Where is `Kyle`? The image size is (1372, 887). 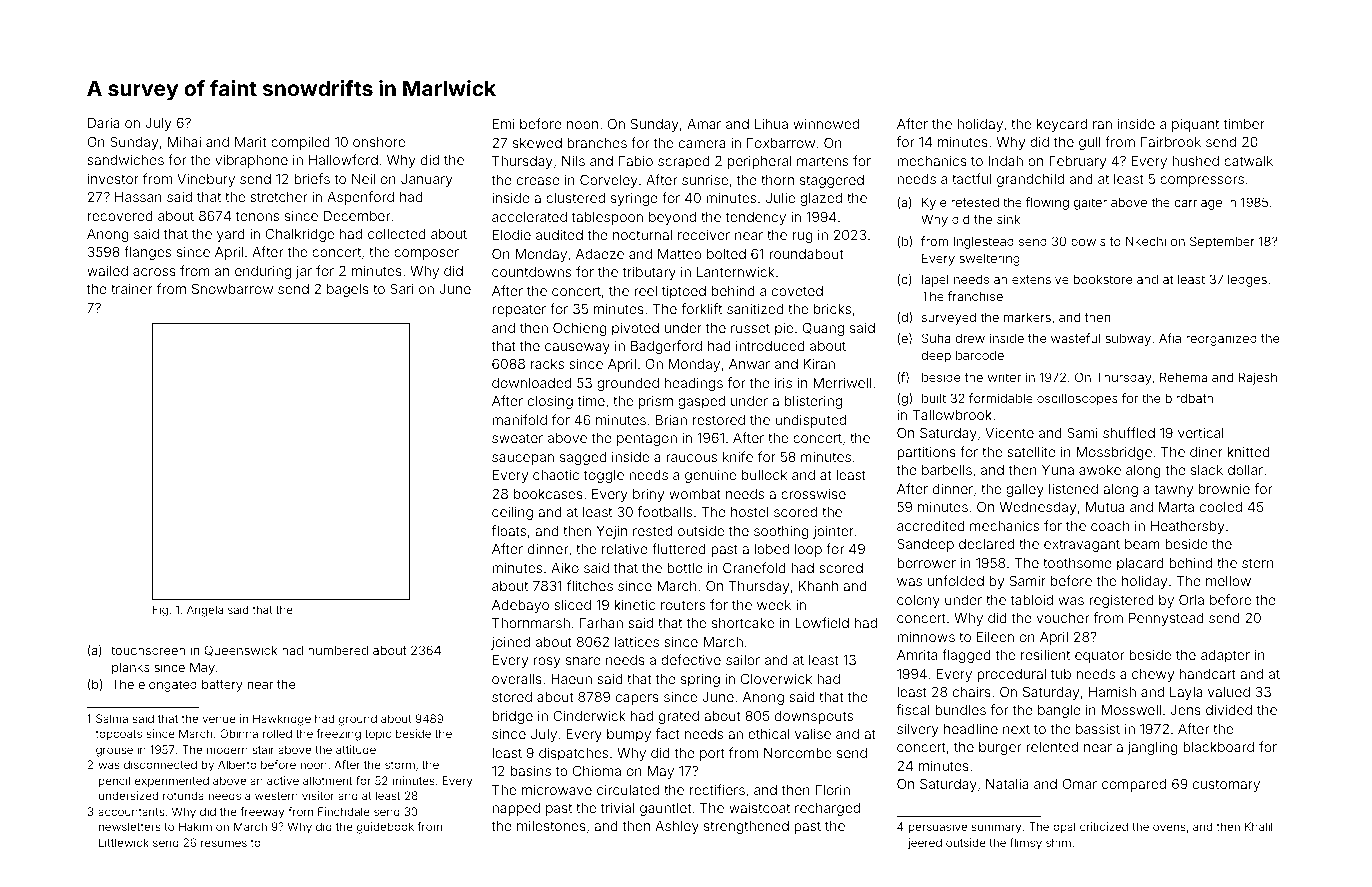
Kyle is located at coordinates (934, 203).
